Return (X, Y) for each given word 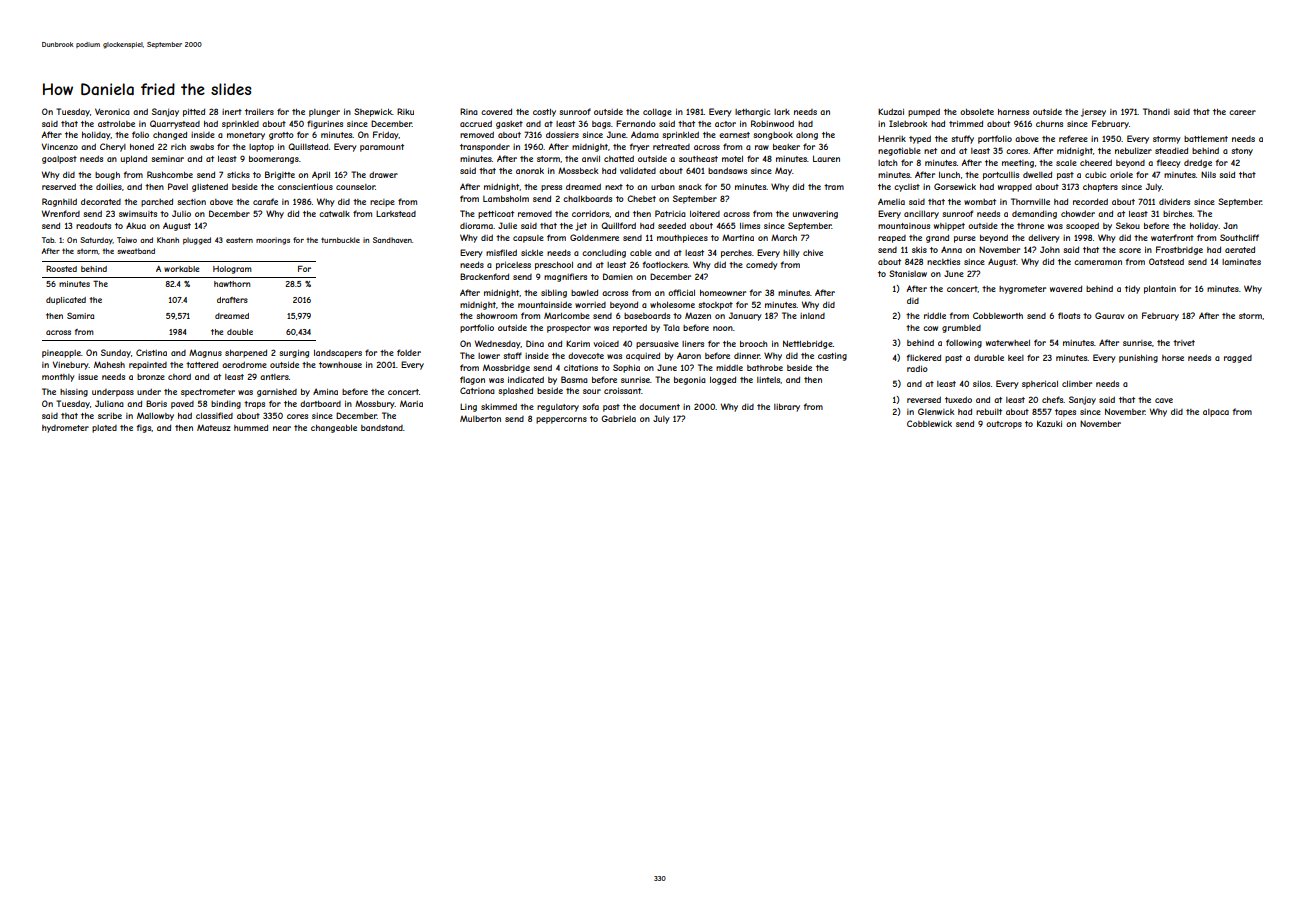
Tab (48, 240)
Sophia (626, 368)
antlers (274, 377)
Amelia (891, 201)
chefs (1053, 399)
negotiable (899, 152)
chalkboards (587, 198)
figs (144, 428)
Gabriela (618, 418)
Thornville (1030, 201)
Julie (507, 225)
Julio (181, 213)
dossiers (562, 134)
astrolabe (116, 124)
